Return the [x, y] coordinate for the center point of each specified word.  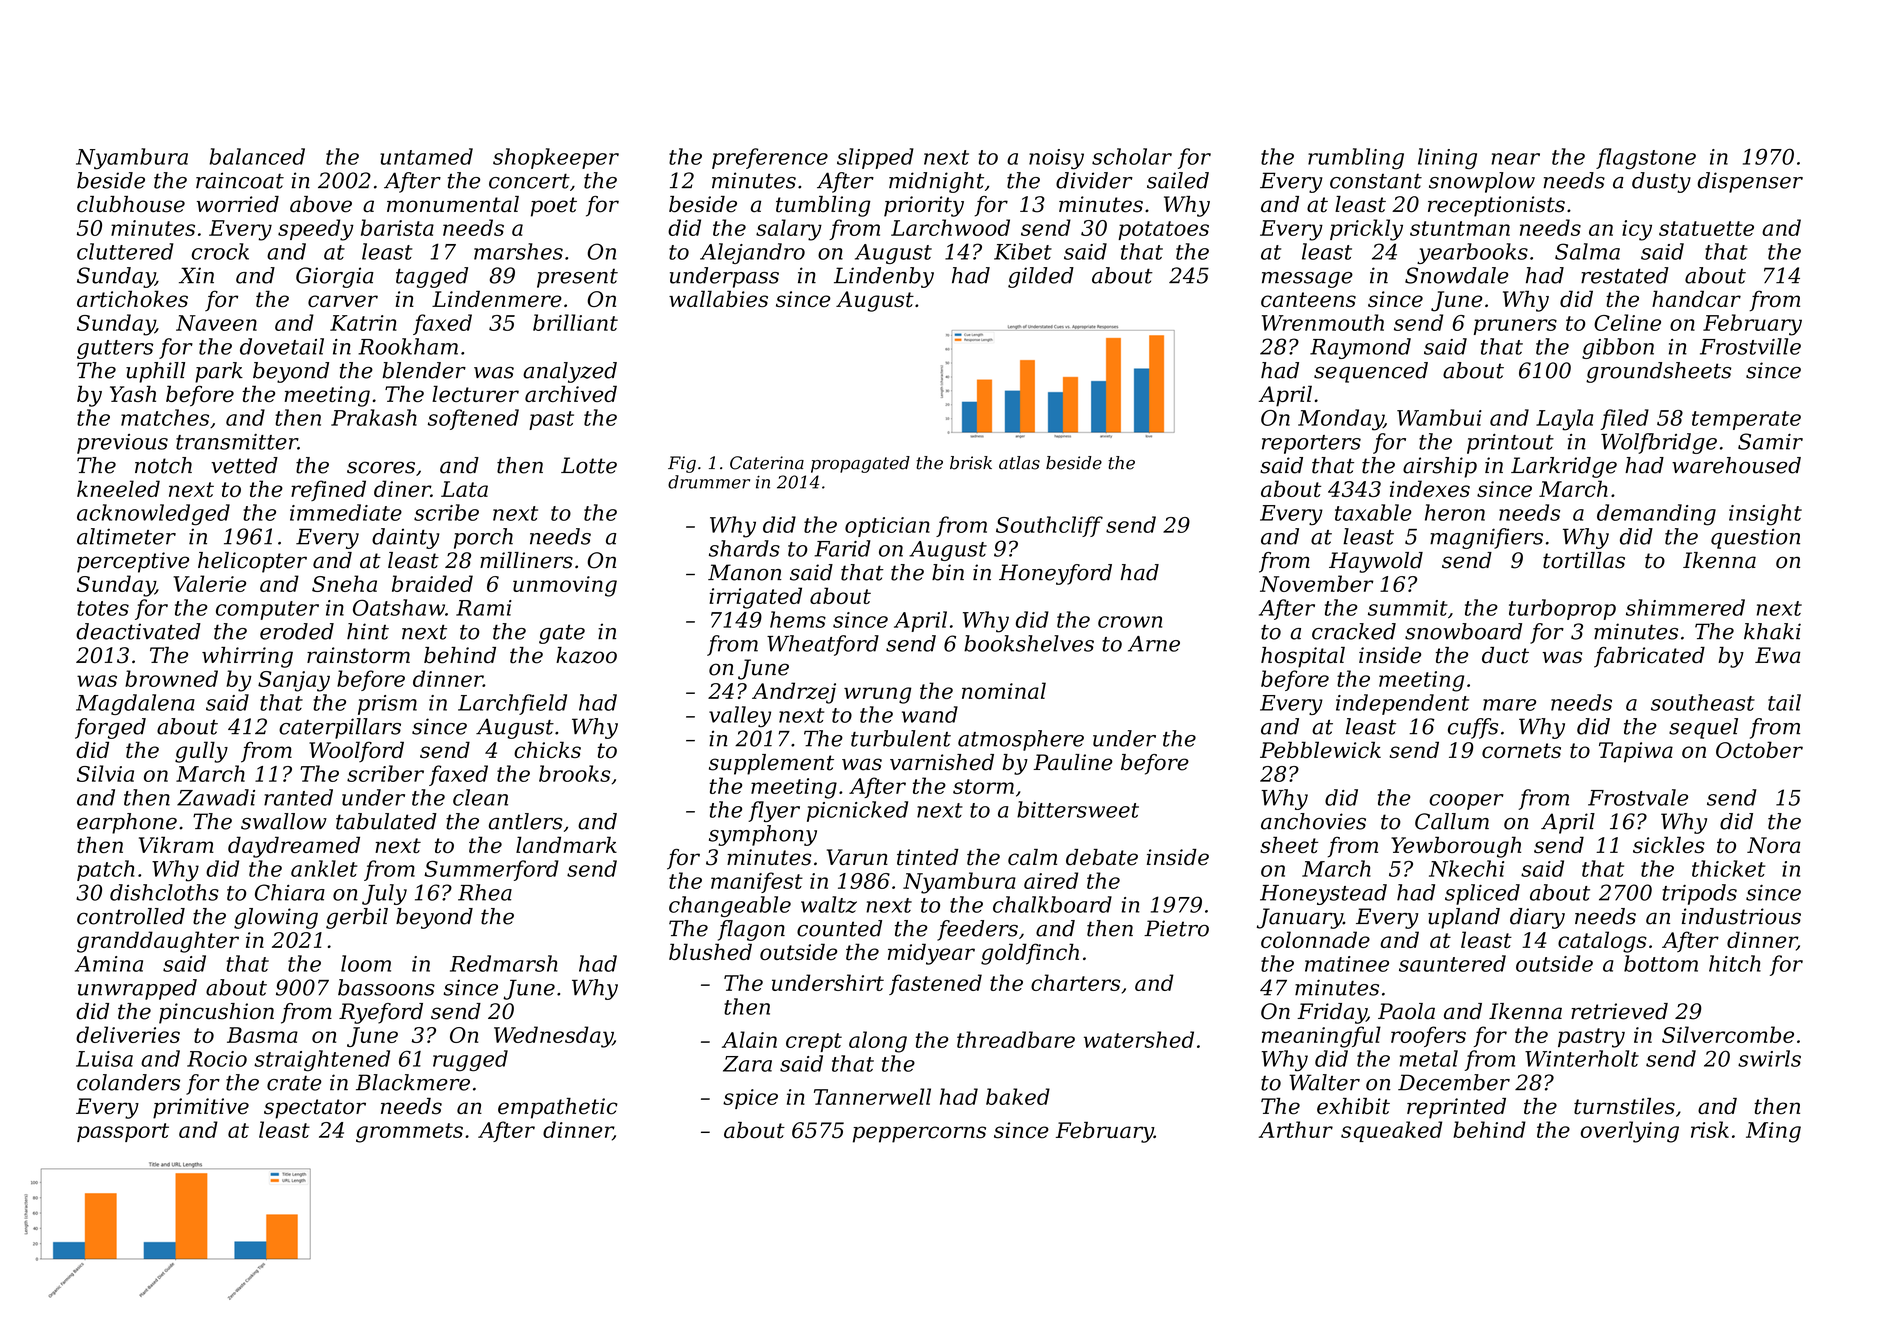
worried [238, 204]
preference [770, 158]
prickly [1366, 230]
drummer [709, 482]
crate [294, 1083]
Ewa [1777, 655]
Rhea [485, 892]
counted [839, 928]
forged [110, 728]
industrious [1741, 916]
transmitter [237, 442]
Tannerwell [872, 1096]
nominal [1004, 690]
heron [1455, 512]
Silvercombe [1728, 1034]
